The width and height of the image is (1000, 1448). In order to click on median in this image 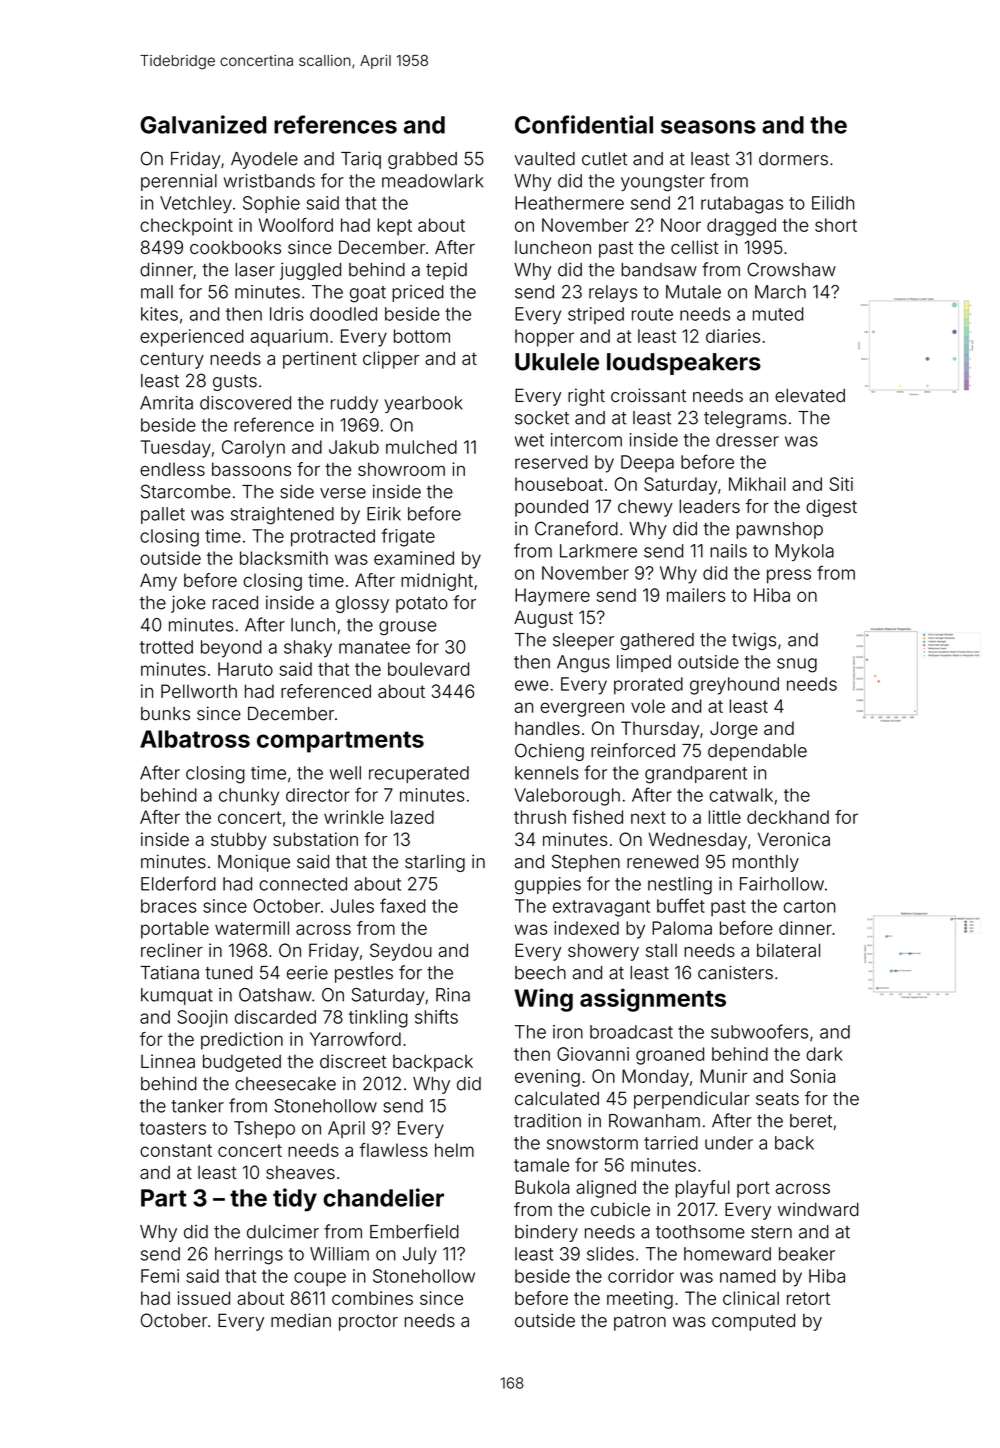, I will do `click(301, 1320)`.
